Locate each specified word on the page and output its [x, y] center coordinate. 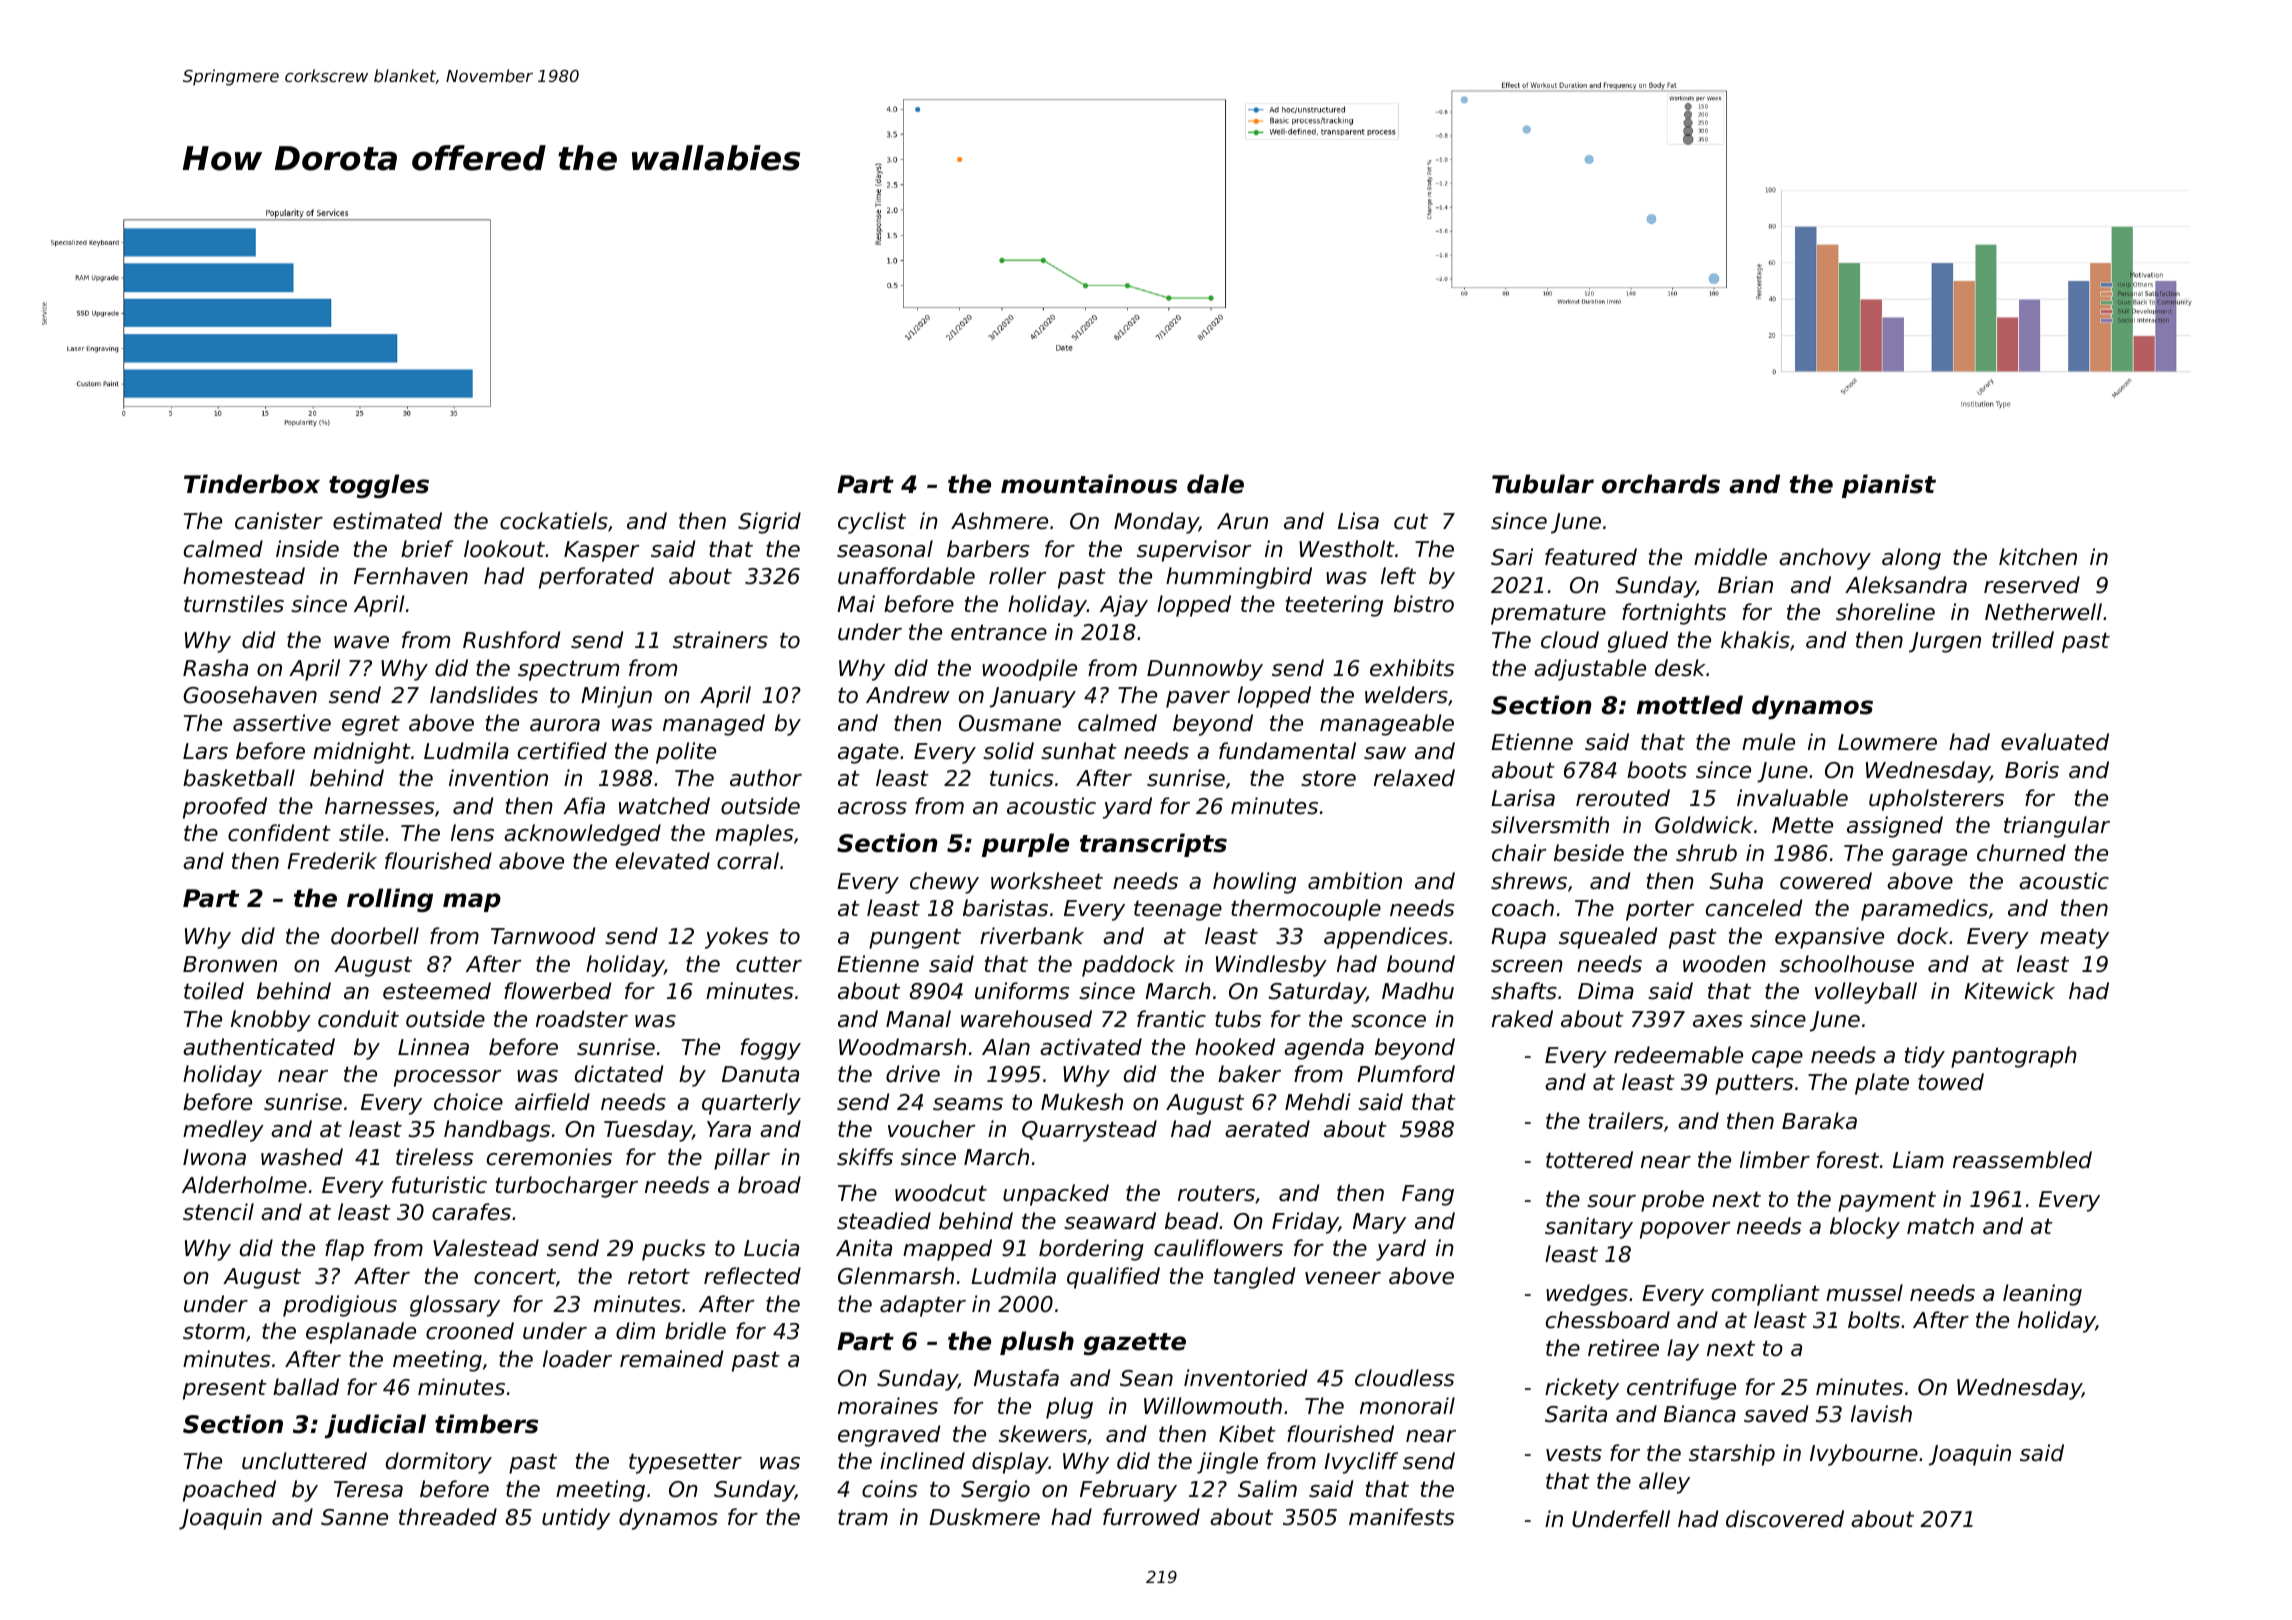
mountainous [1089, 484]
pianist [1889, 486]
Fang [1428, 1195]
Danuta [760, 1074]
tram [863, 1517]
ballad [306, 1387]
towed [1951, 1082]
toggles [379, 486]
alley [1664, 1483]
